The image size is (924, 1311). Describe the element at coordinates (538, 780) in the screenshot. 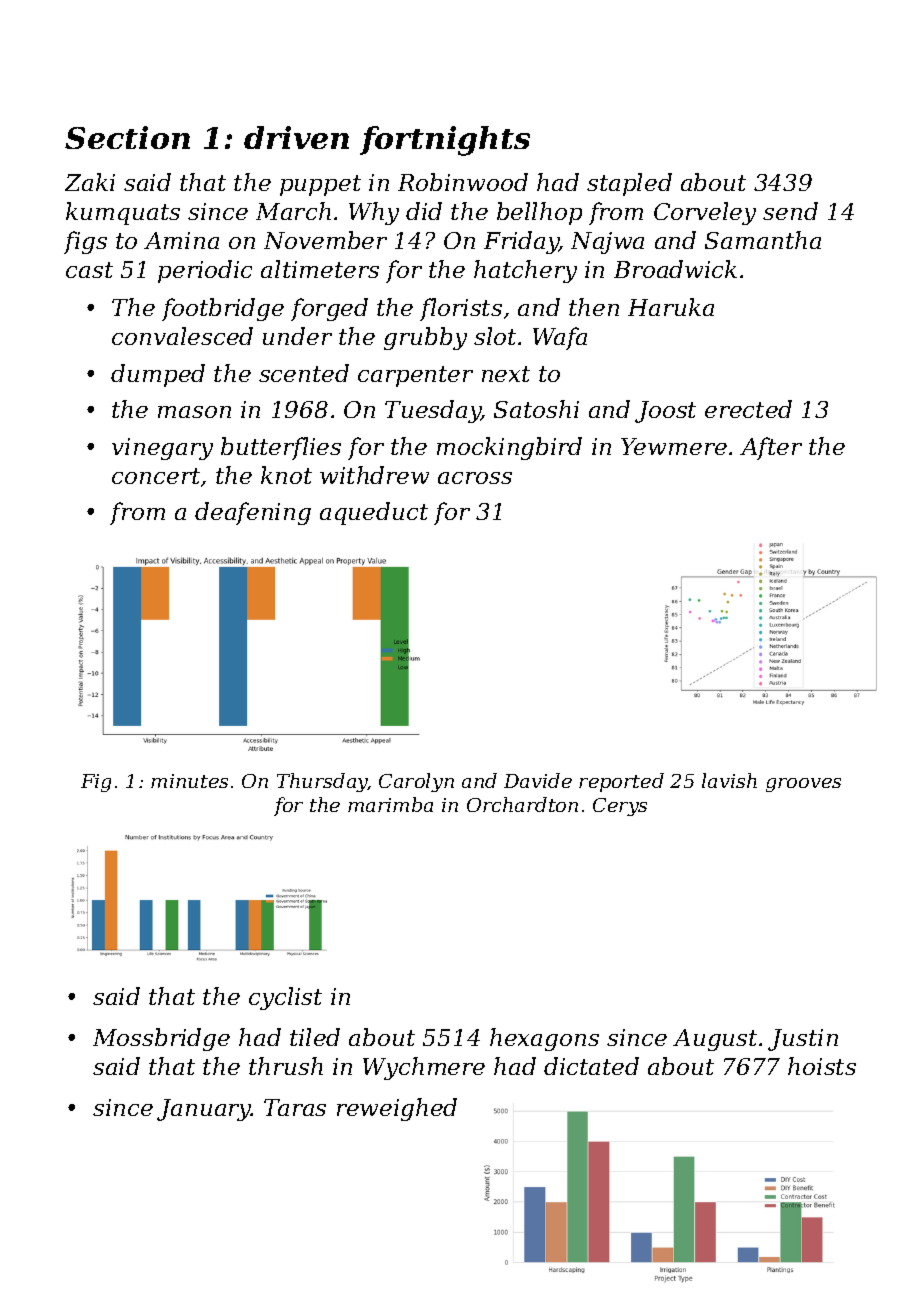

I see `Davide` at that location.
